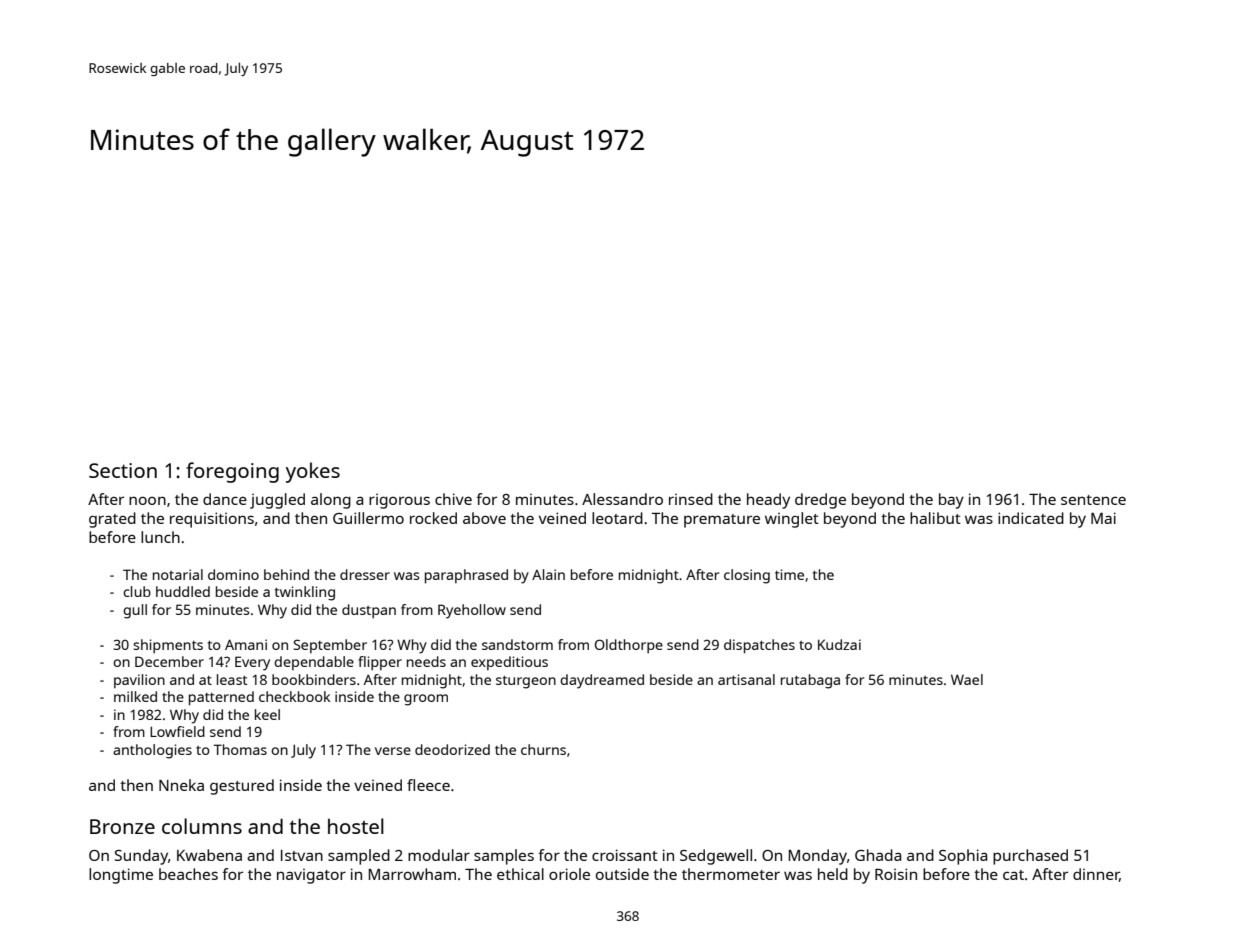 This document has height=952, width=1233. I want to click on closing, so click(747, 576).
